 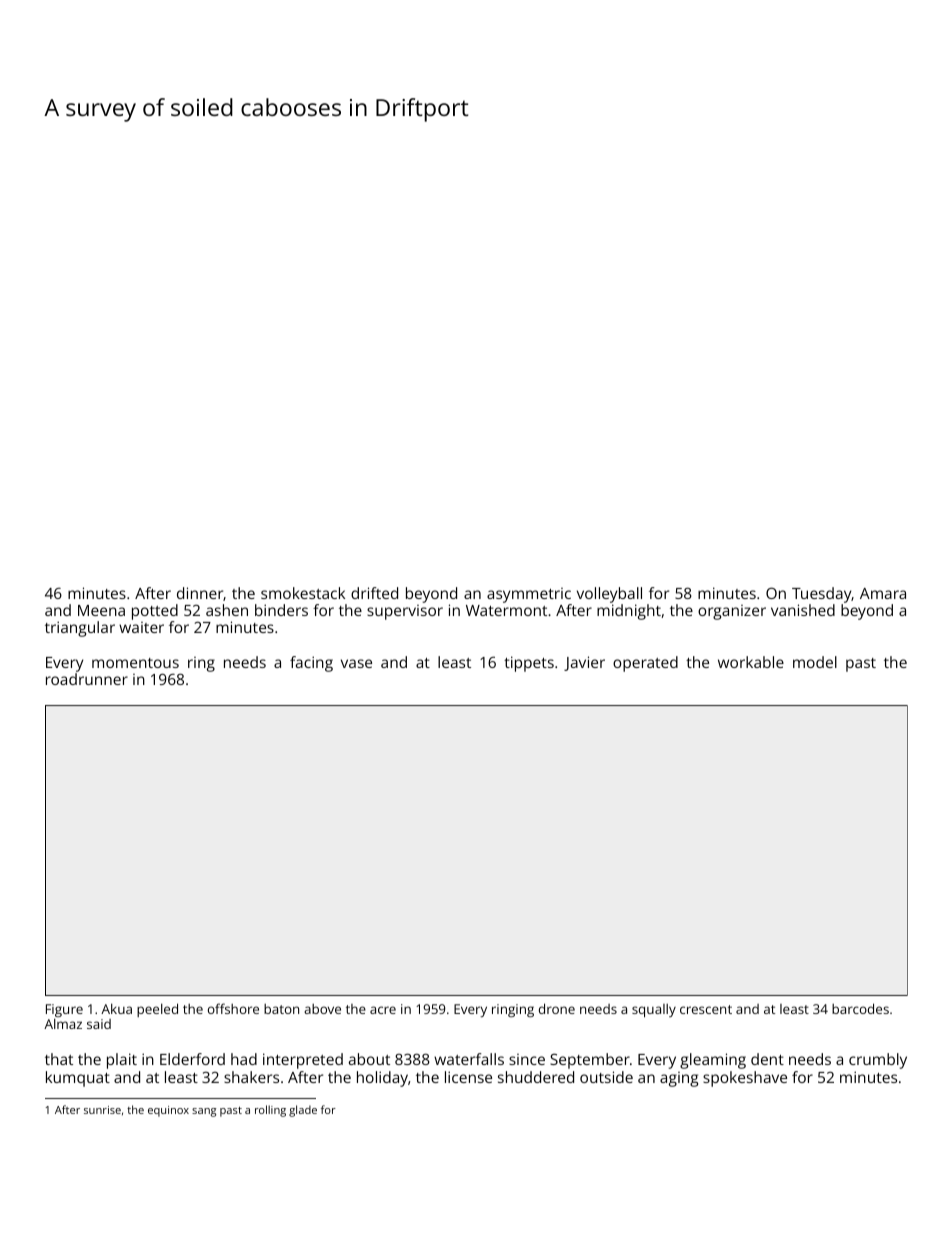 What do you see at coordinates (803, 610) in the screenshot?
I see `vanished` at bounding box center [803, 610].
